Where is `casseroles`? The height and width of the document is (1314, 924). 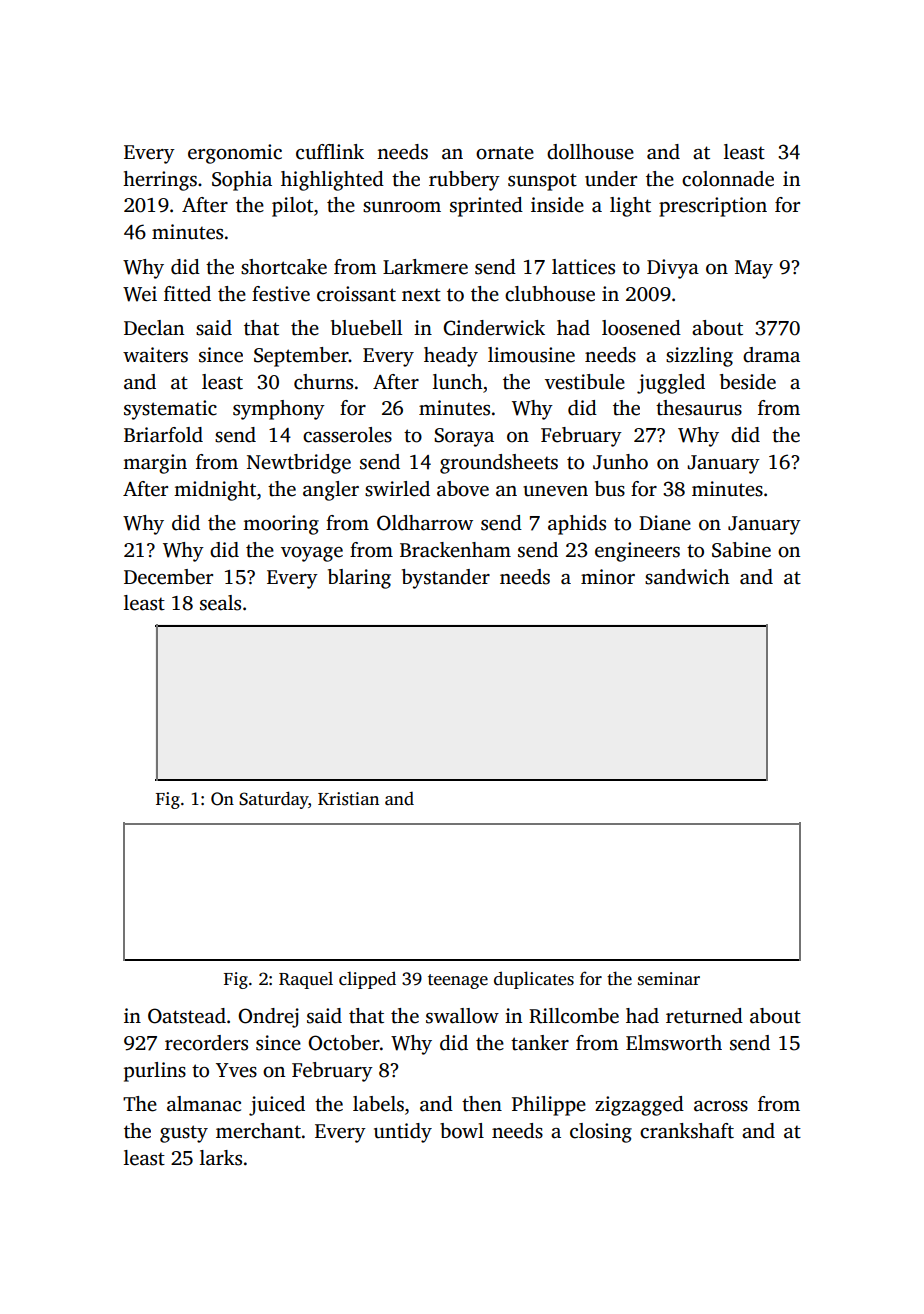
casseroles is located at coordinates (347, 435).
